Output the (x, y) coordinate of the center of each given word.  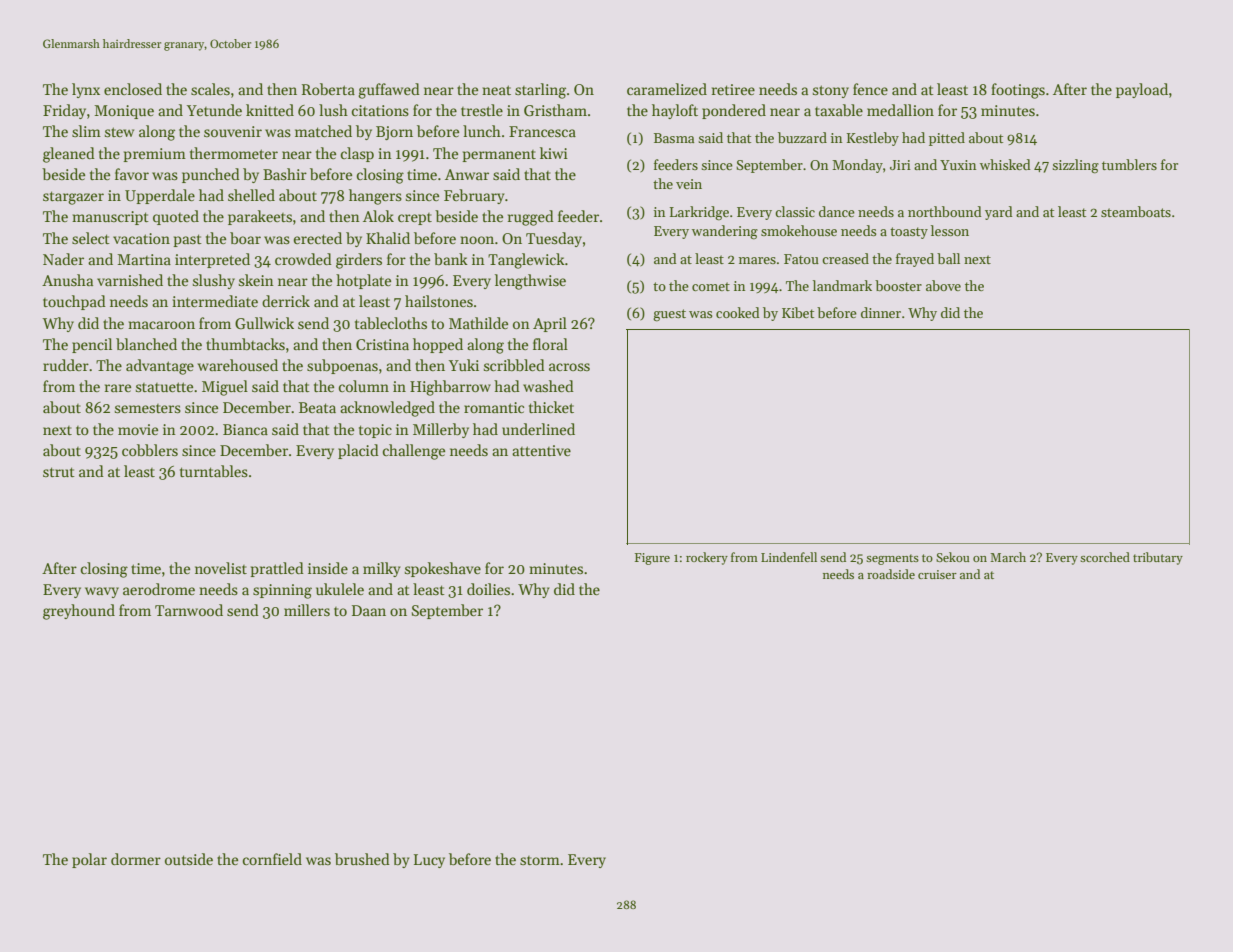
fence (870, 89)
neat (496, 90)
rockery (707, 558)
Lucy (429, 861)
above (943, 285)
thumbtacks (245, 344)
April (550, 324)
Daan (369, 610)
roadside (891, 574)
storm (540, 860)
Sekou (952, 557)
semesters (148, 408)
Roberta (328, 89)
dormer (136, 859)
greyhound (79, 612)
